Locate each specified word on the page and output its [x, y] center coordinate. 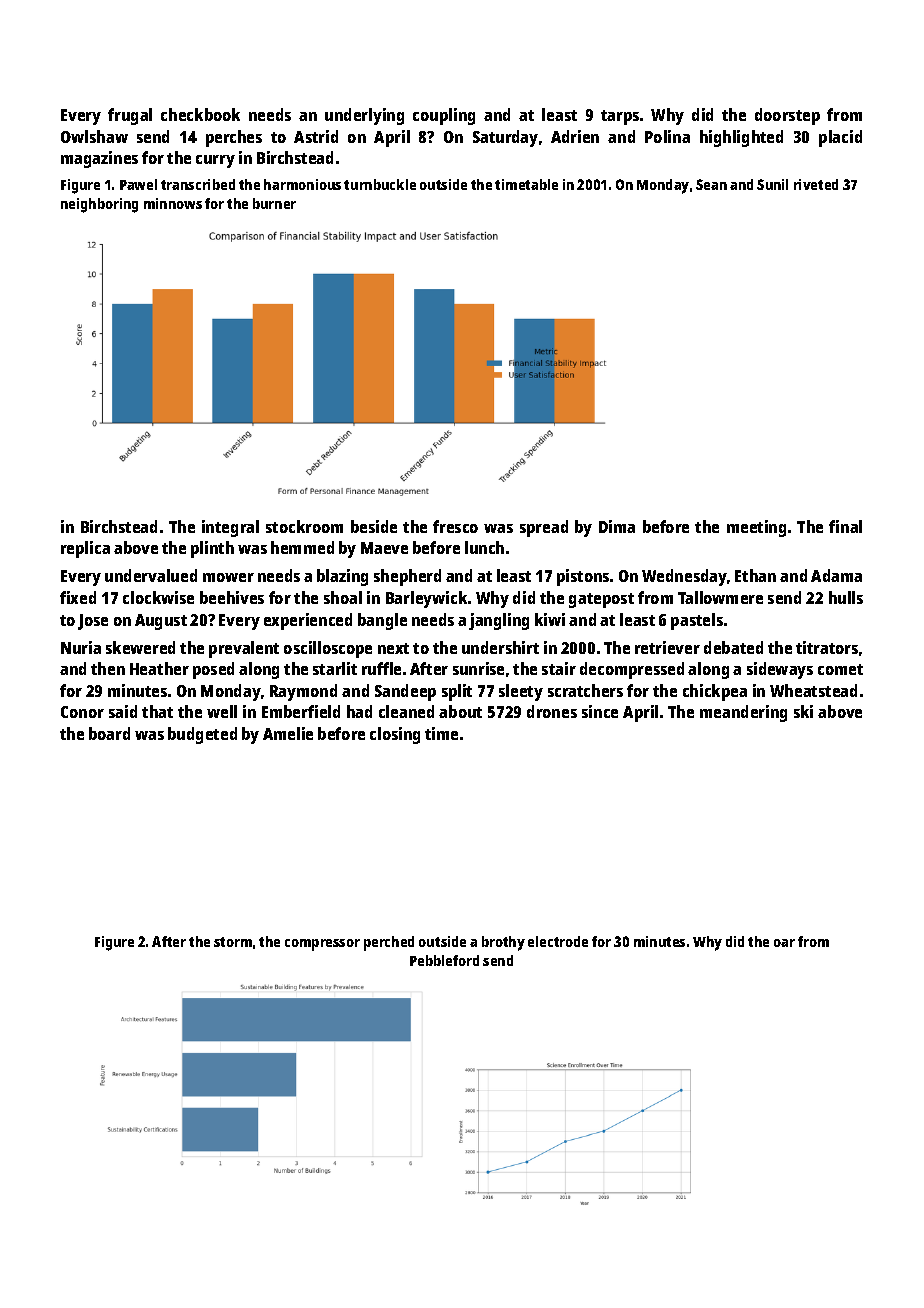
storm [233, 942]
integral [230, 528]
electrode [558, 941]
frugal [130, 116]
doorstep [787, 116]
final [845, 526]
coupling [444, 116]
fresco [455, 526]
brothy [503, 943]
